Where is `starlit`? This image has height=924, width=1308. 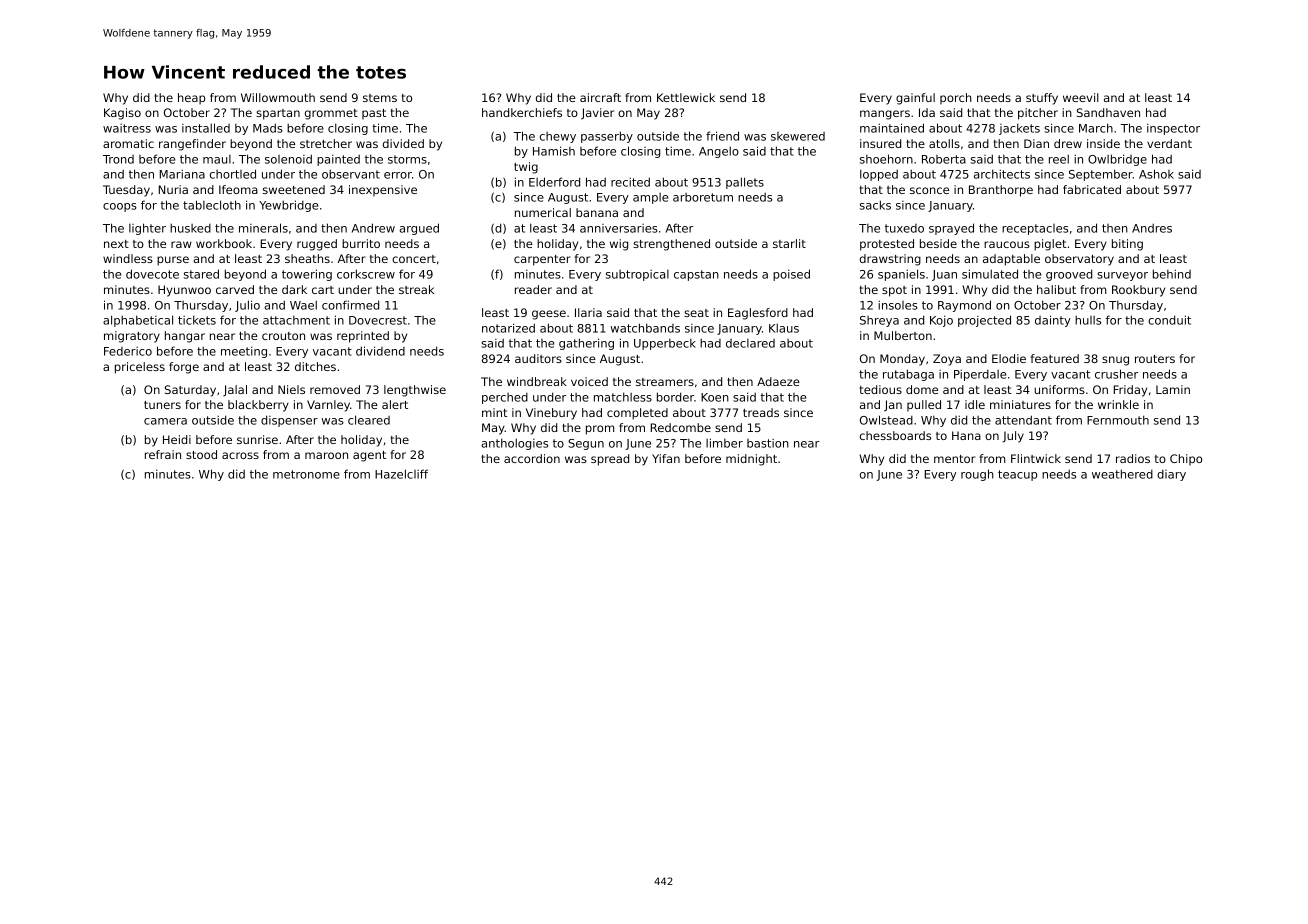 starlit is located at coordinates (789, 243).
